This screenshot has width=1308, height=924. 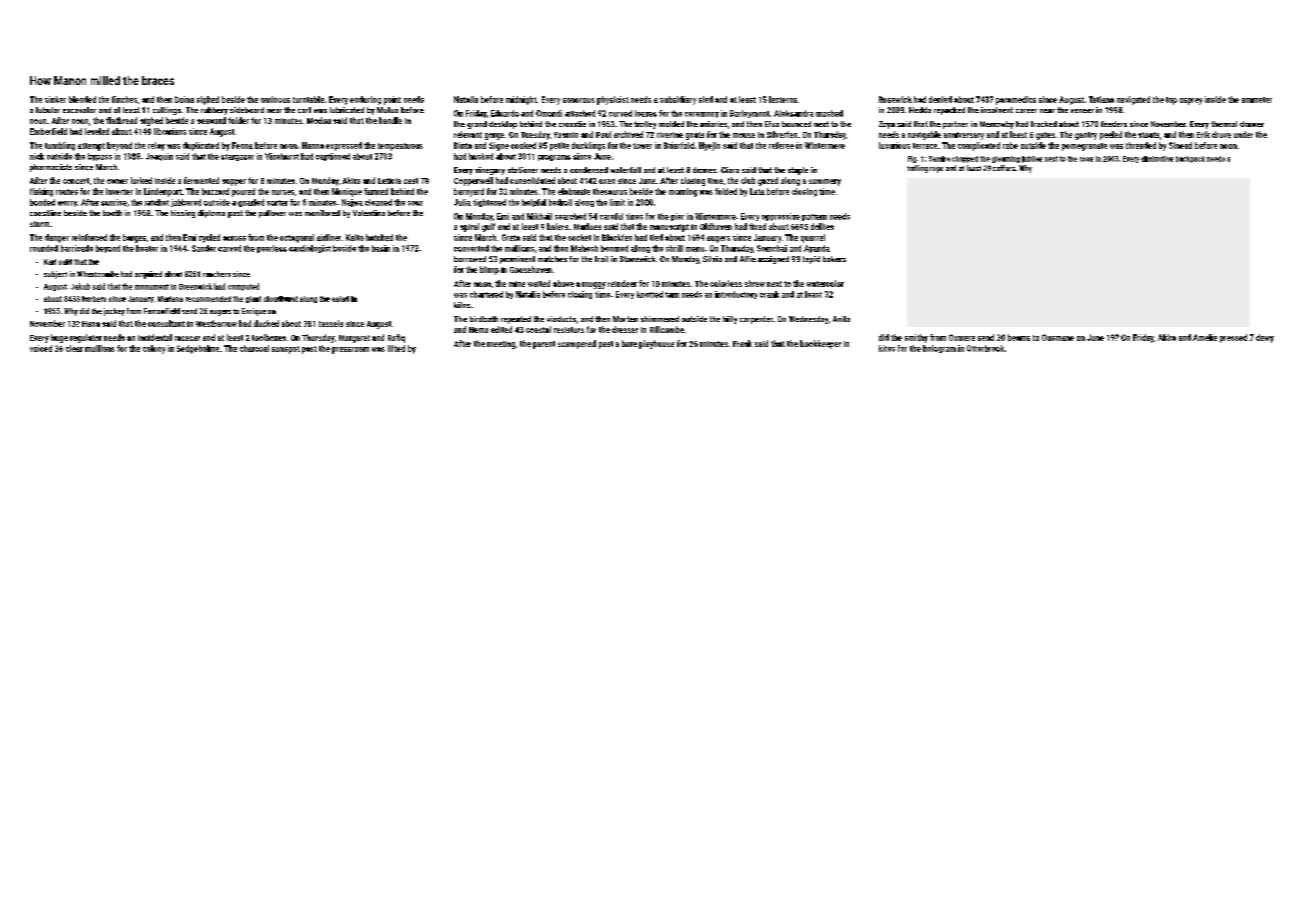 I want to click on sorter, so click(x=277, y=203).
